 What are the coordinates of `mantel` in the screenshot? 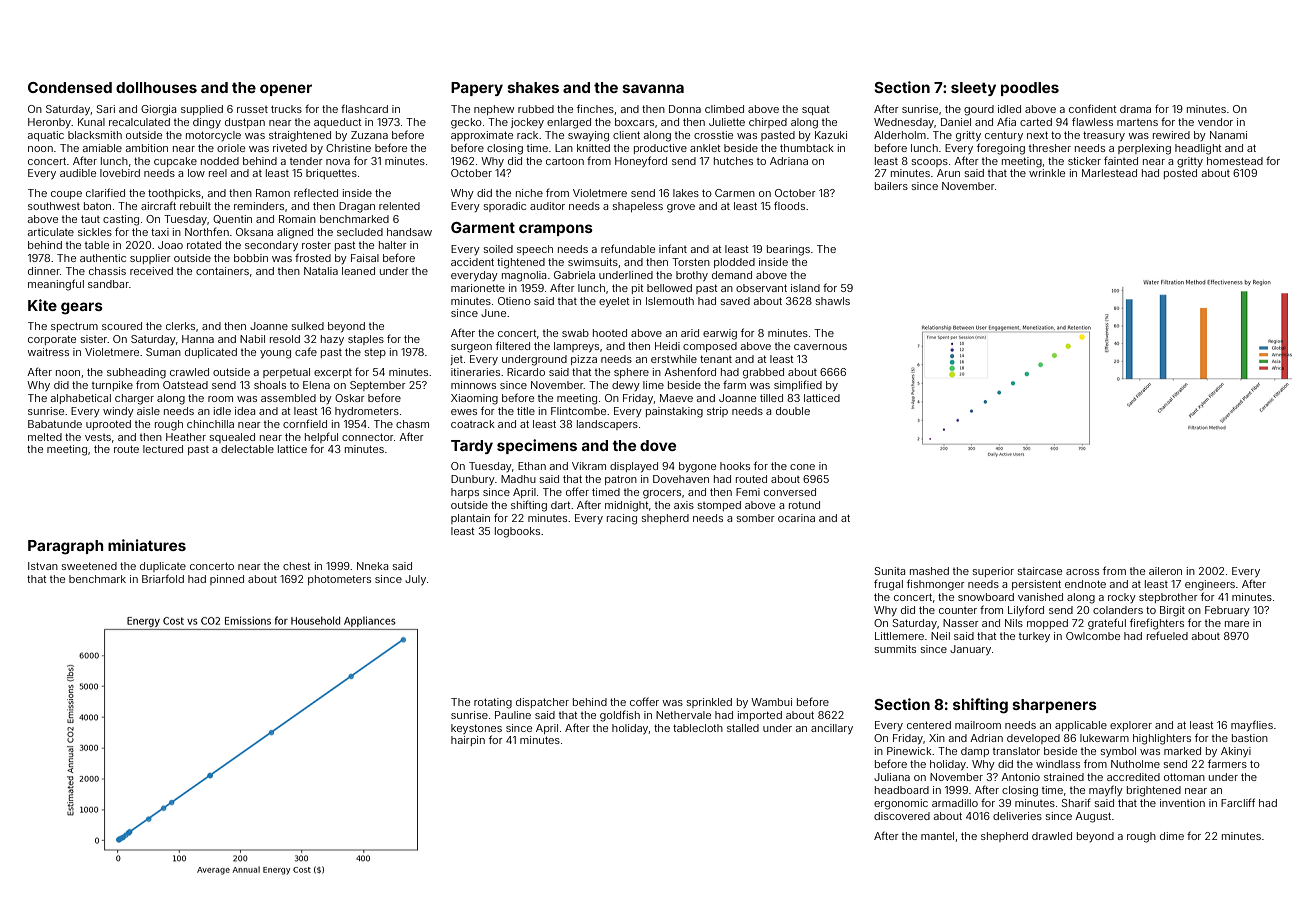 It's located at (937, 836).
